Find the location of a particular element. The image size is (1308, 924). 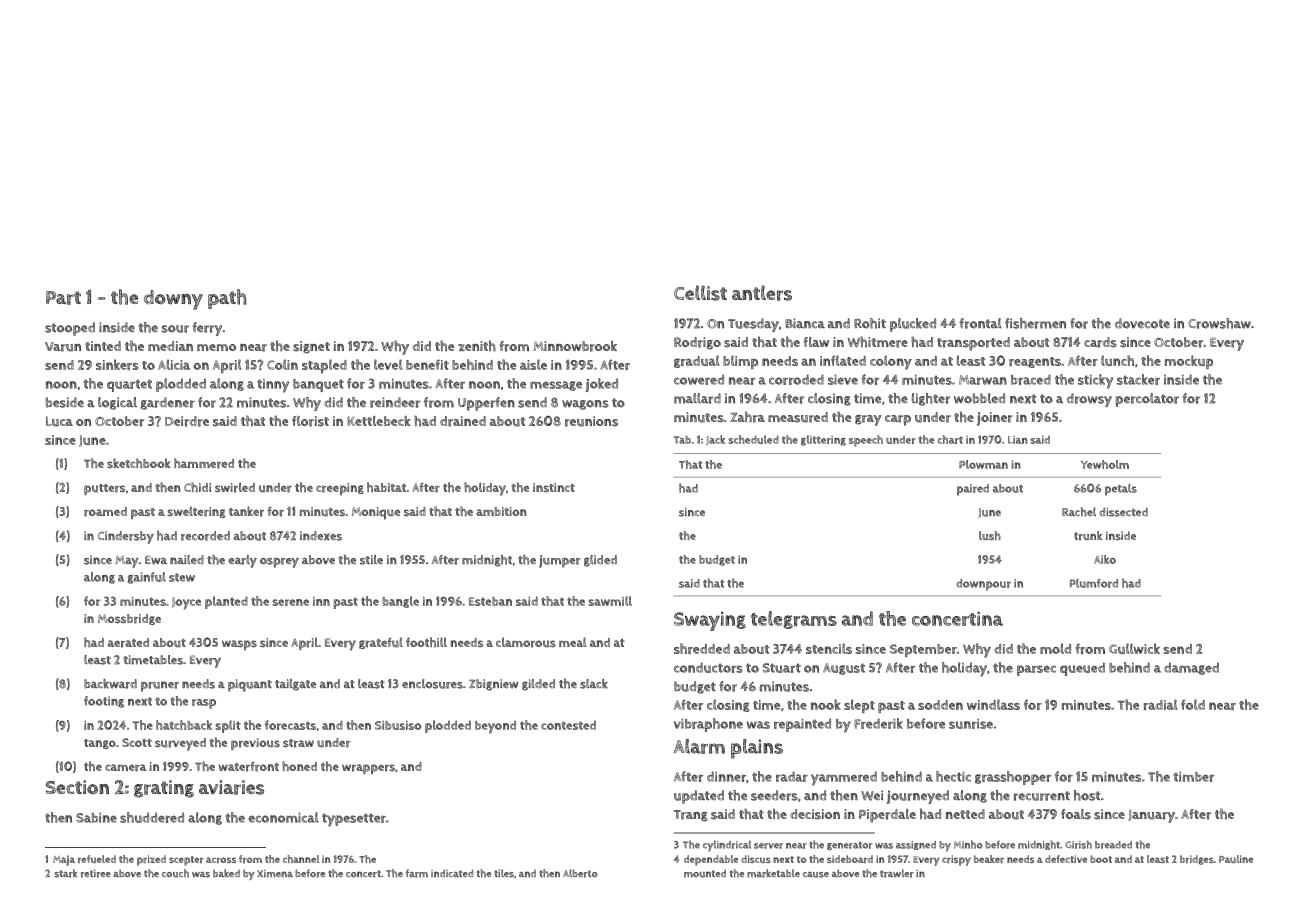

dovecote is located at coordinates (1142, 323).
